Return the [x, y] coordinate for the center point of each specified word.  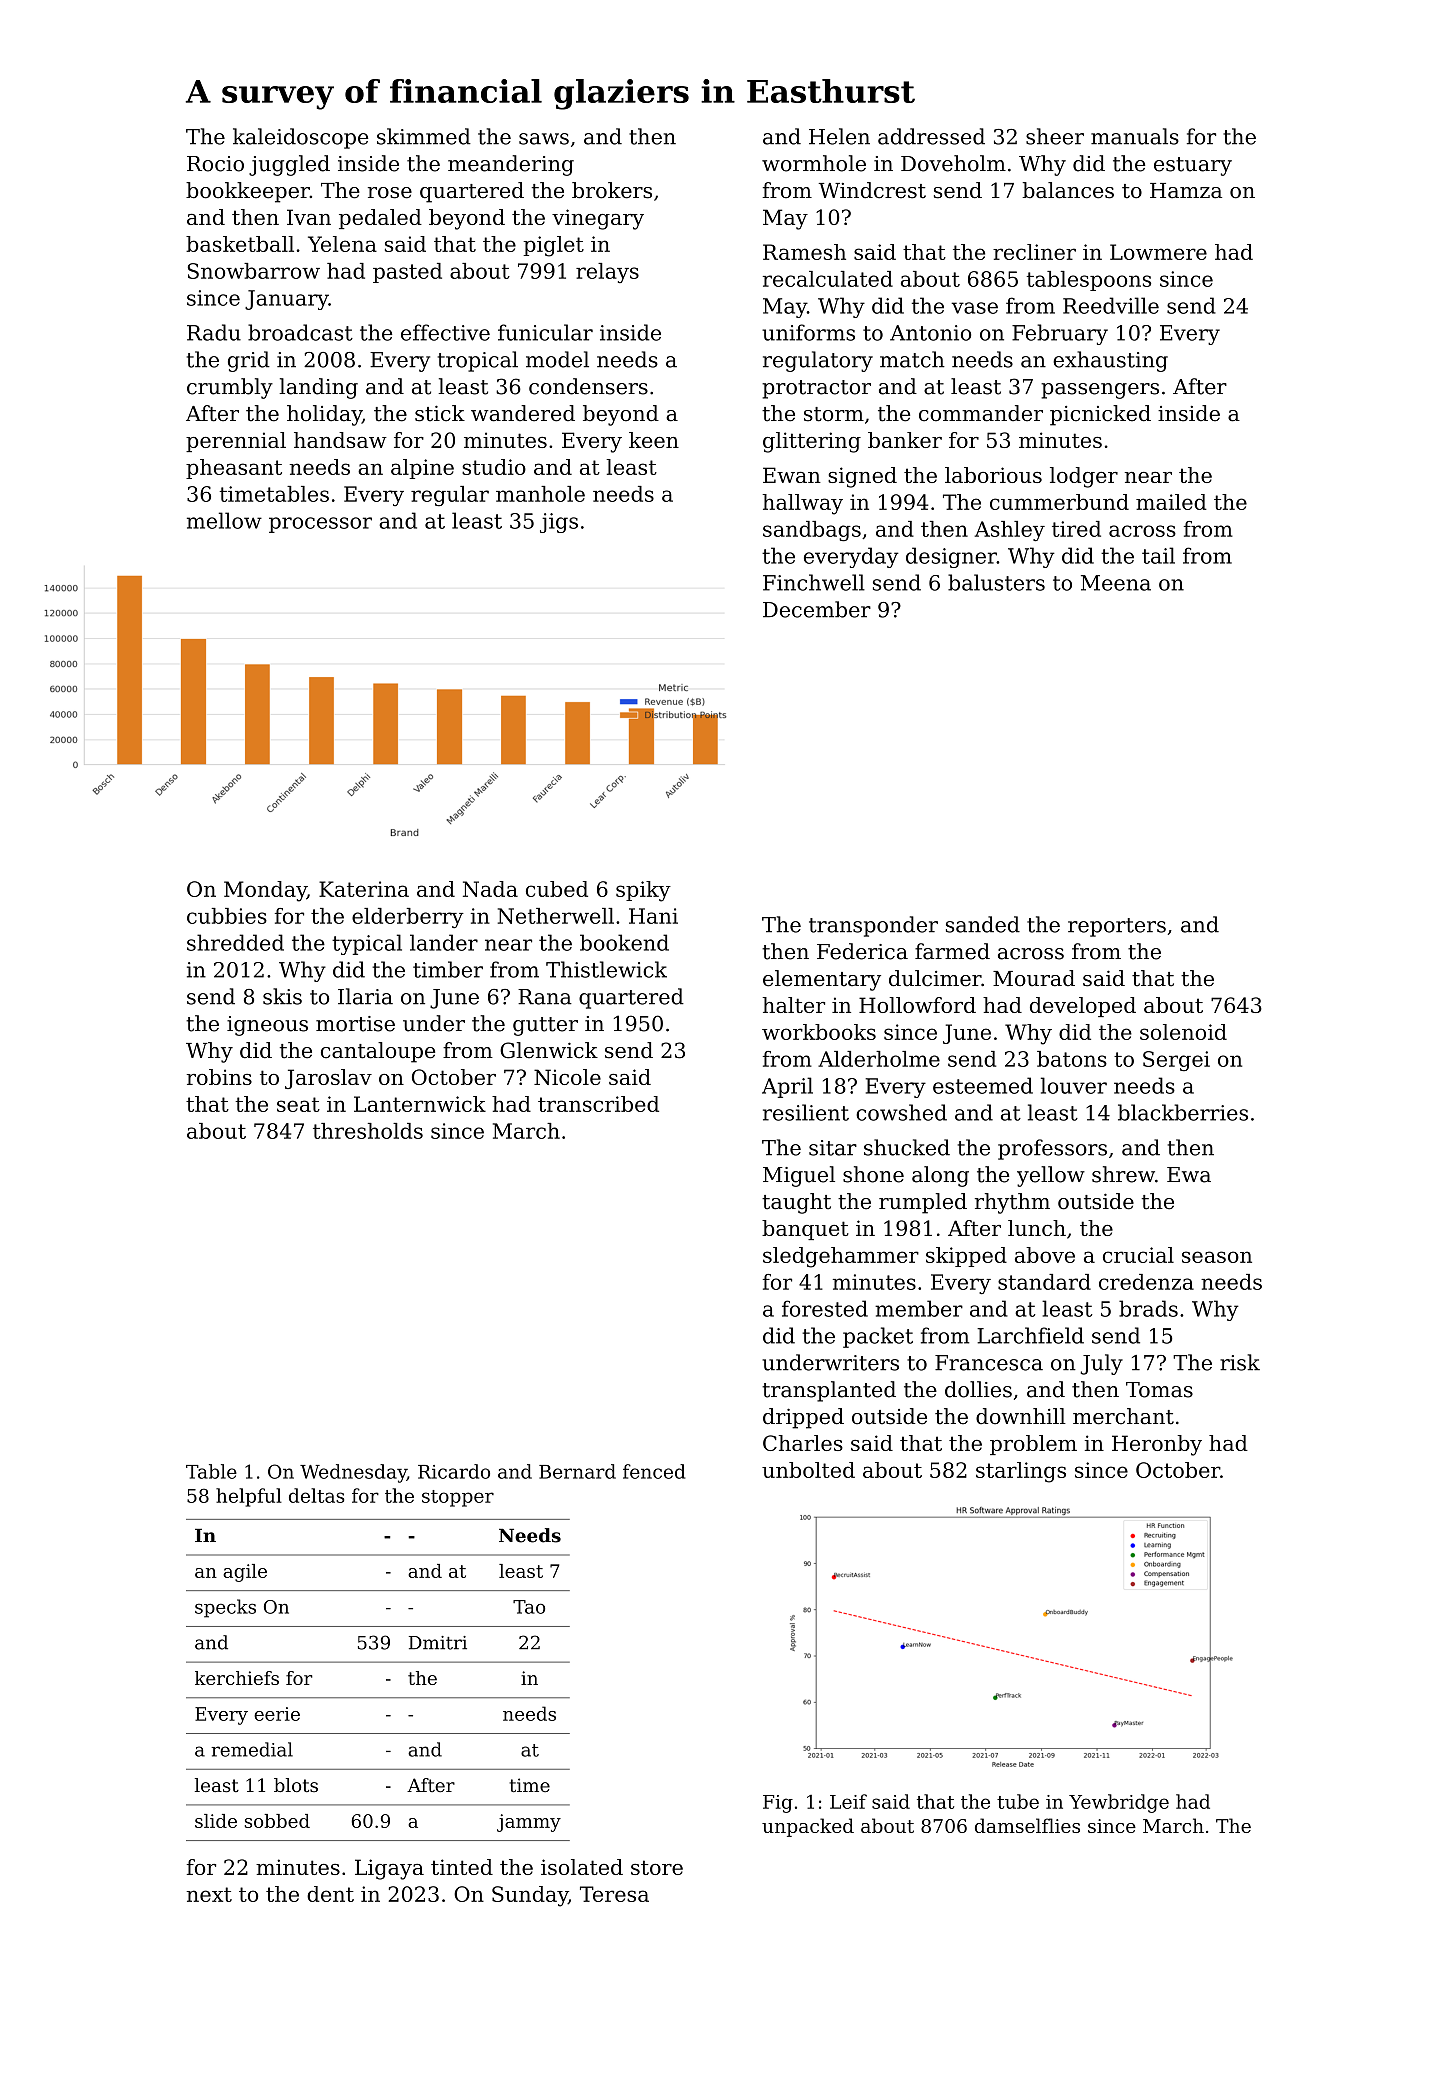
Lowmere [1158, 252]
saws [544, 139]
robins [219, 1077]
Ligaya [389, 1869]
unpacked [808, 1827]
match [912, 359]
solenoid [1183, 1032]
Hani [653, 916]
